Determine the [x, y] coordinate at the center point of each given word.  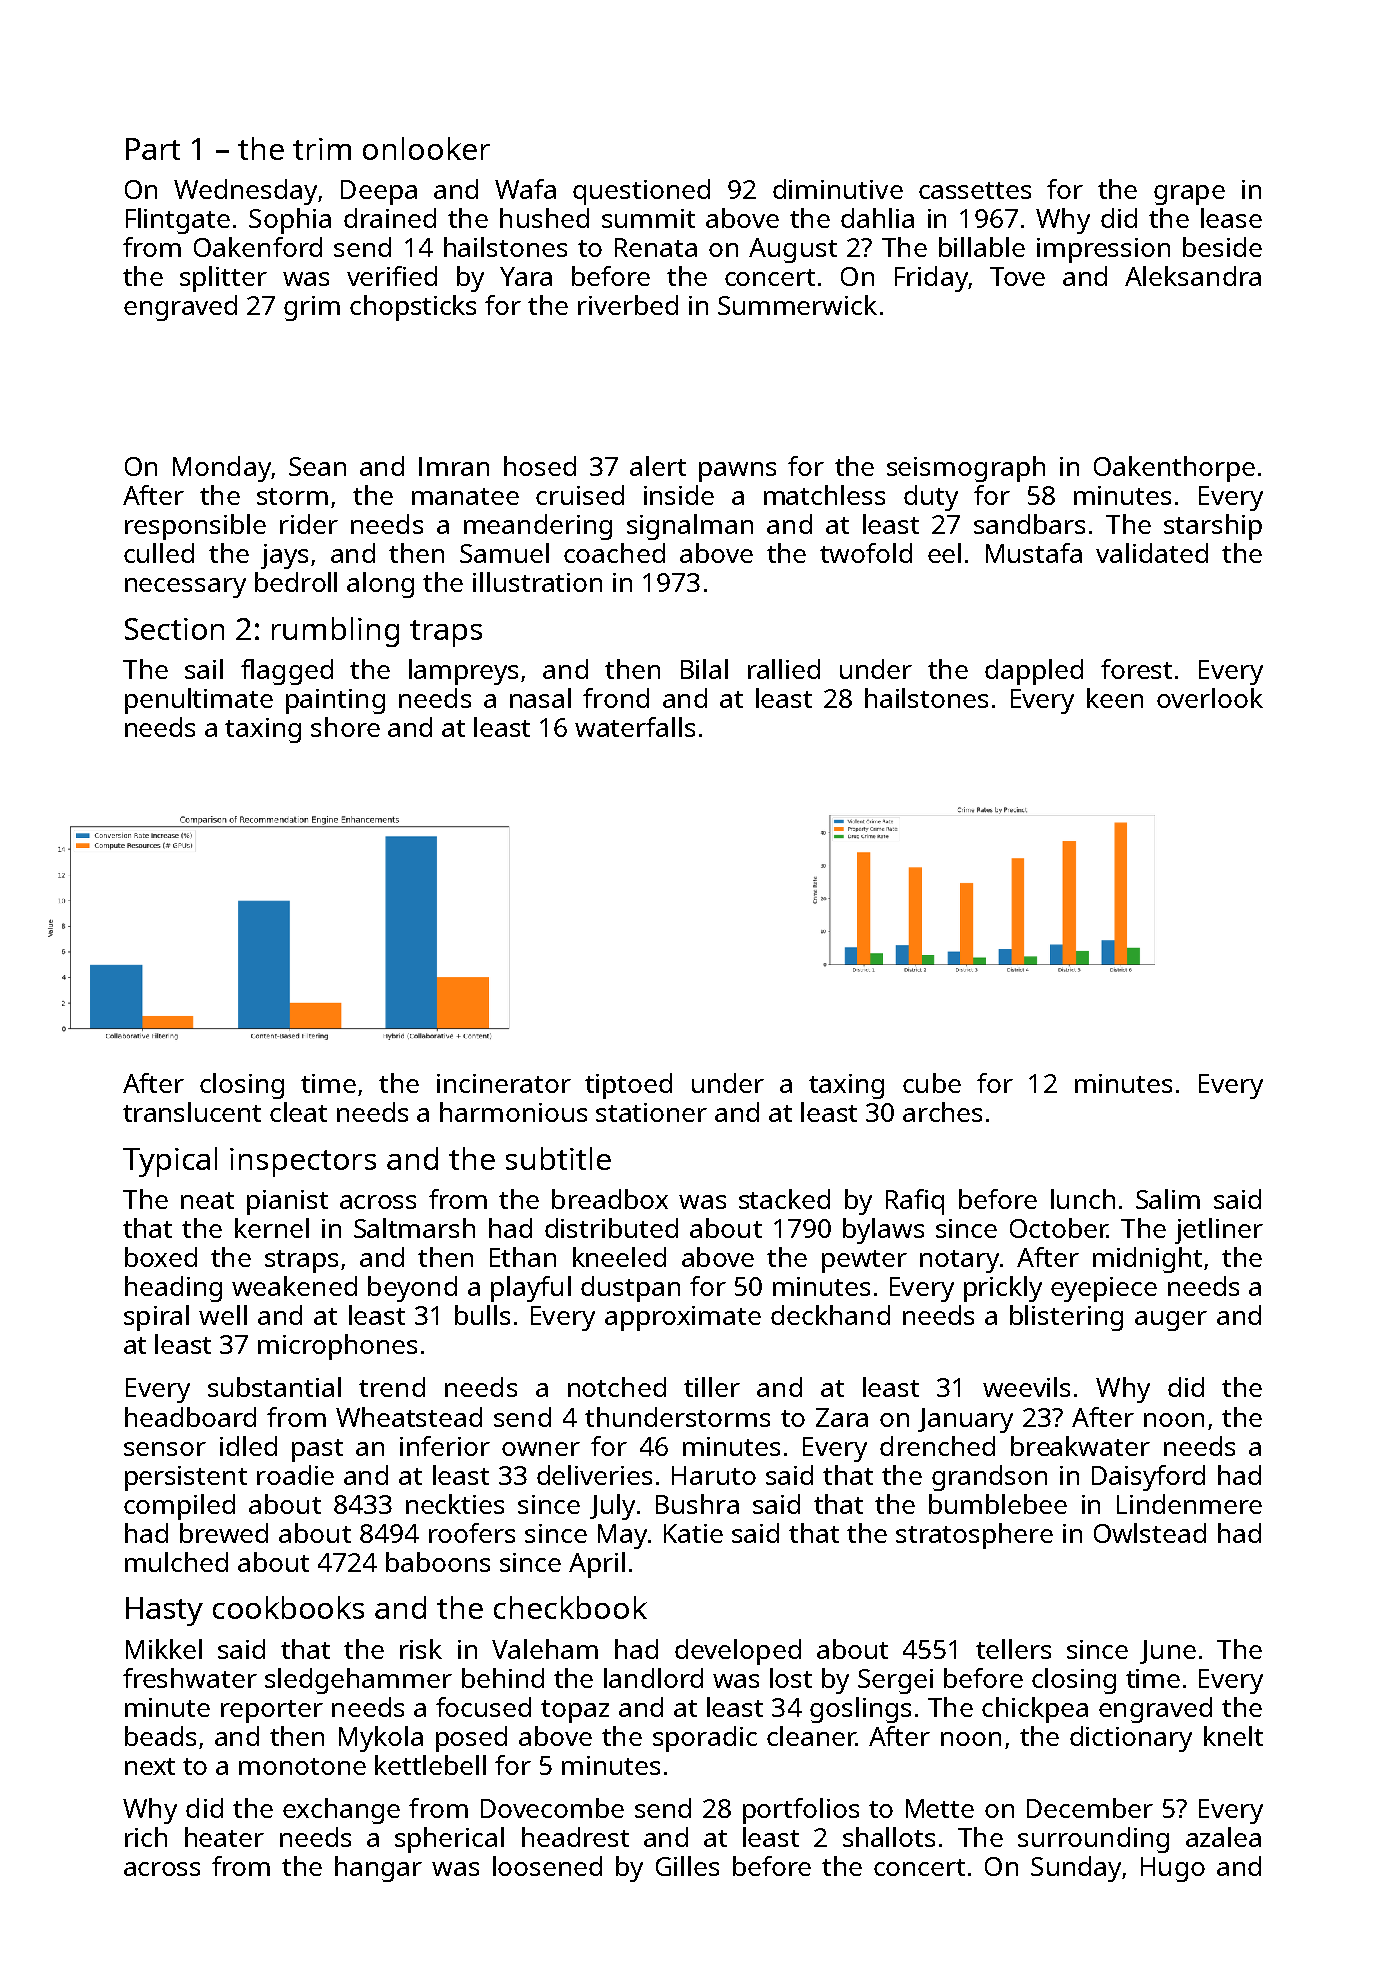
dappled [1034, 672]
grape [1189, 195]
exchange [341, 1811]
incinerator [504, 1083]
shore [345, 727]
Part [153, 149]
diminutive [838, 189]
